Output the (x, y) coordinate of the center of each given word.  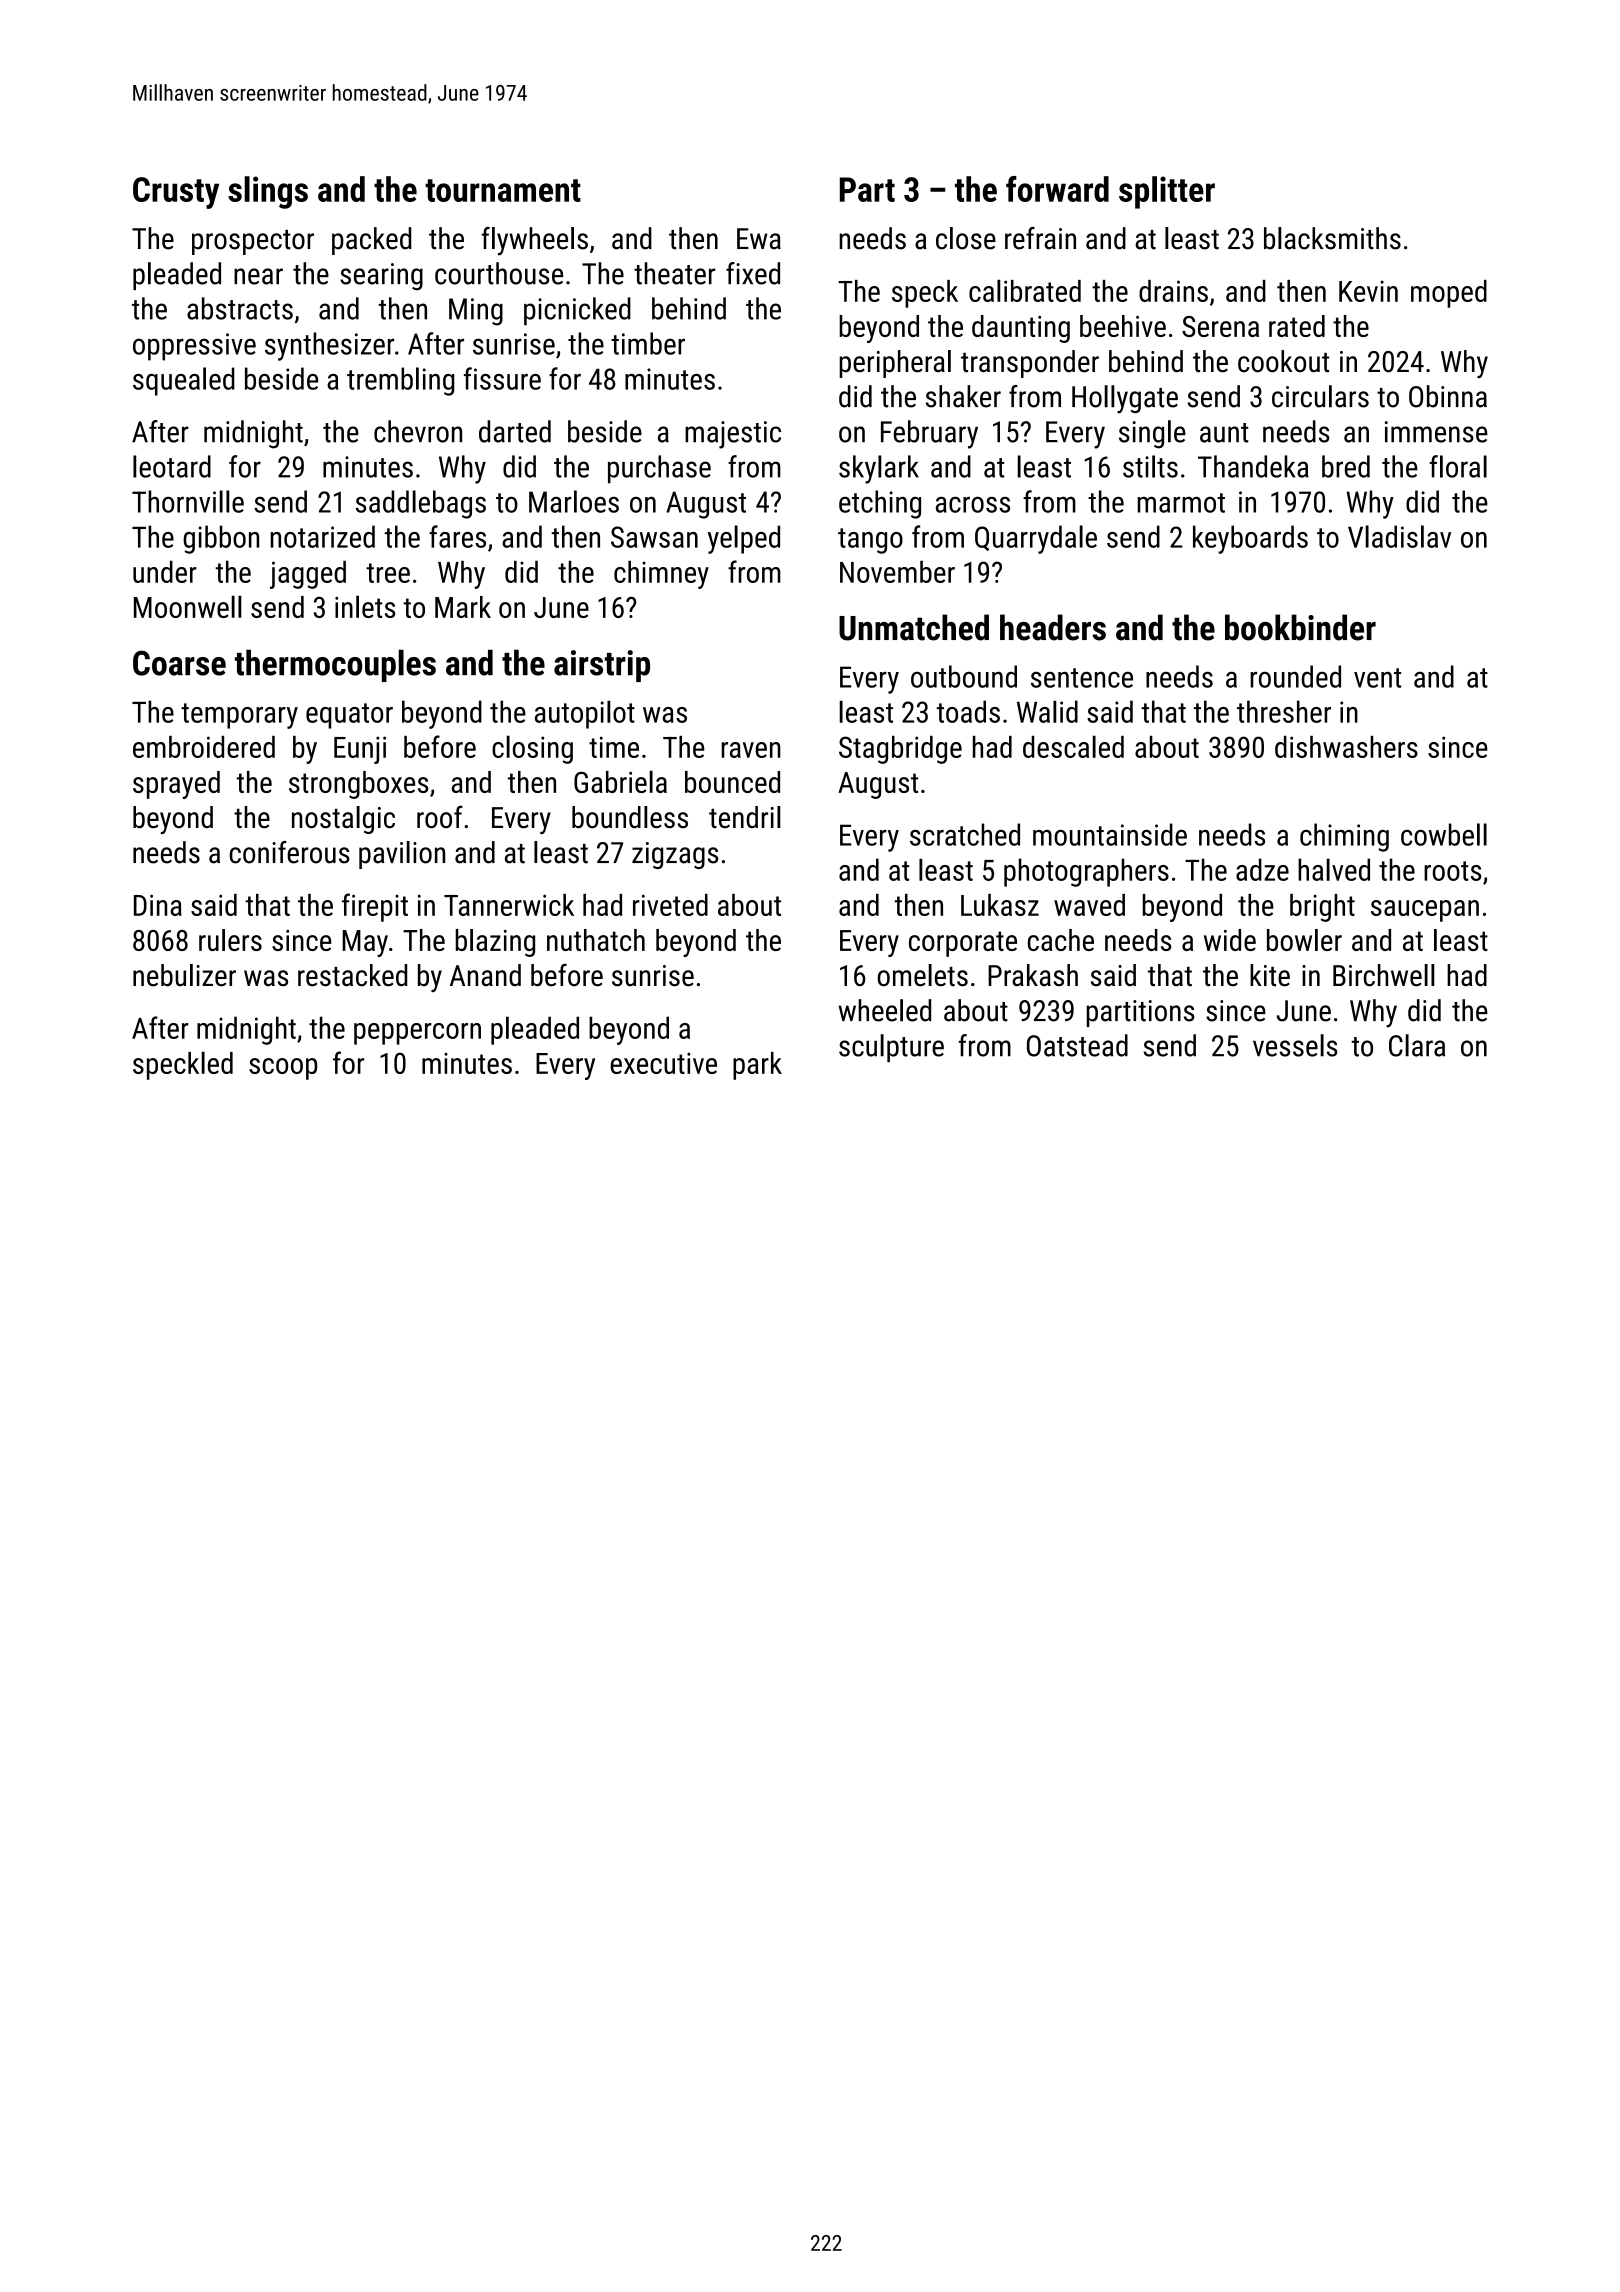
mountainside (1110, 834)
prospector (253, 242)
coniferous (290, 852)
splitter (1167, 192)
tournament (503, 190)
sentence (1082, 678)
